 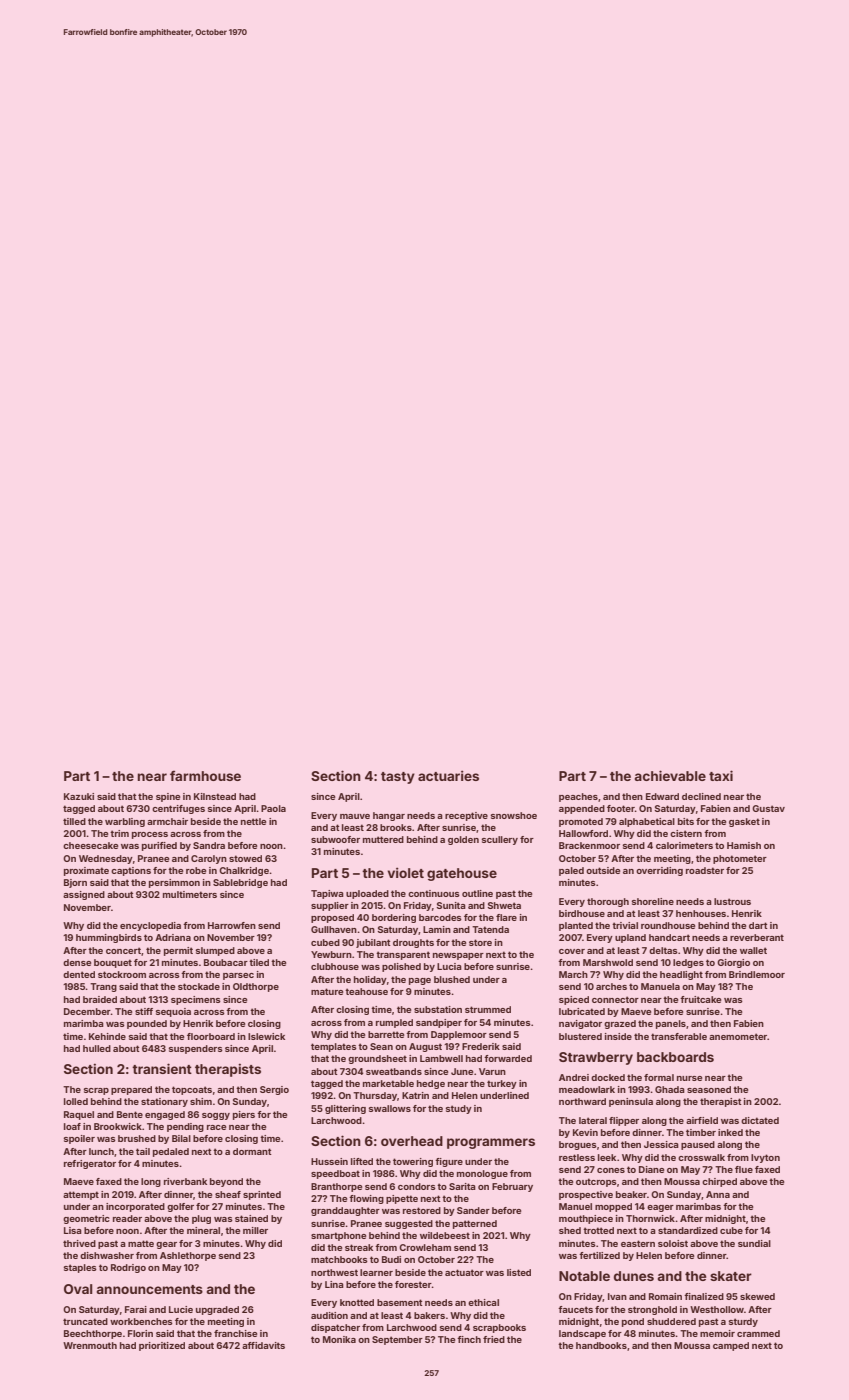 I want to click on dense, so click(x=77, y=962).
